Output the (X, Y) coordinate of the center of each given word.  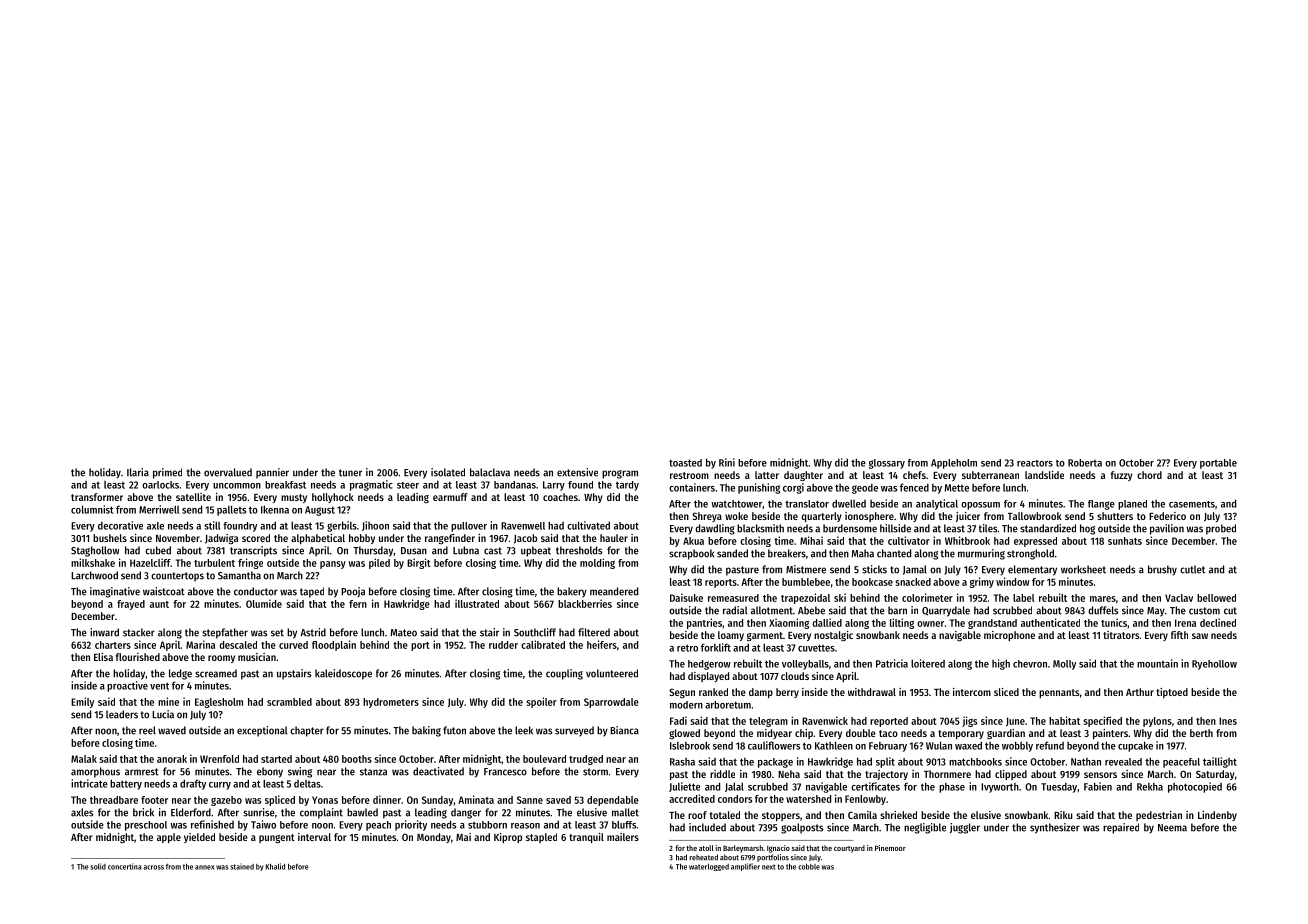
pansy (333, 565)
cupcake (1135, 746)
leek (524, 730)
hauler (614, 538)
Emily (82, 702)
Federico (1167, 516)
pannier (272, 473)
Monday (434, 838)
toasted (685, 463)
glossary (887, 464)
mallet (625, 812)
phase (952, 788)
